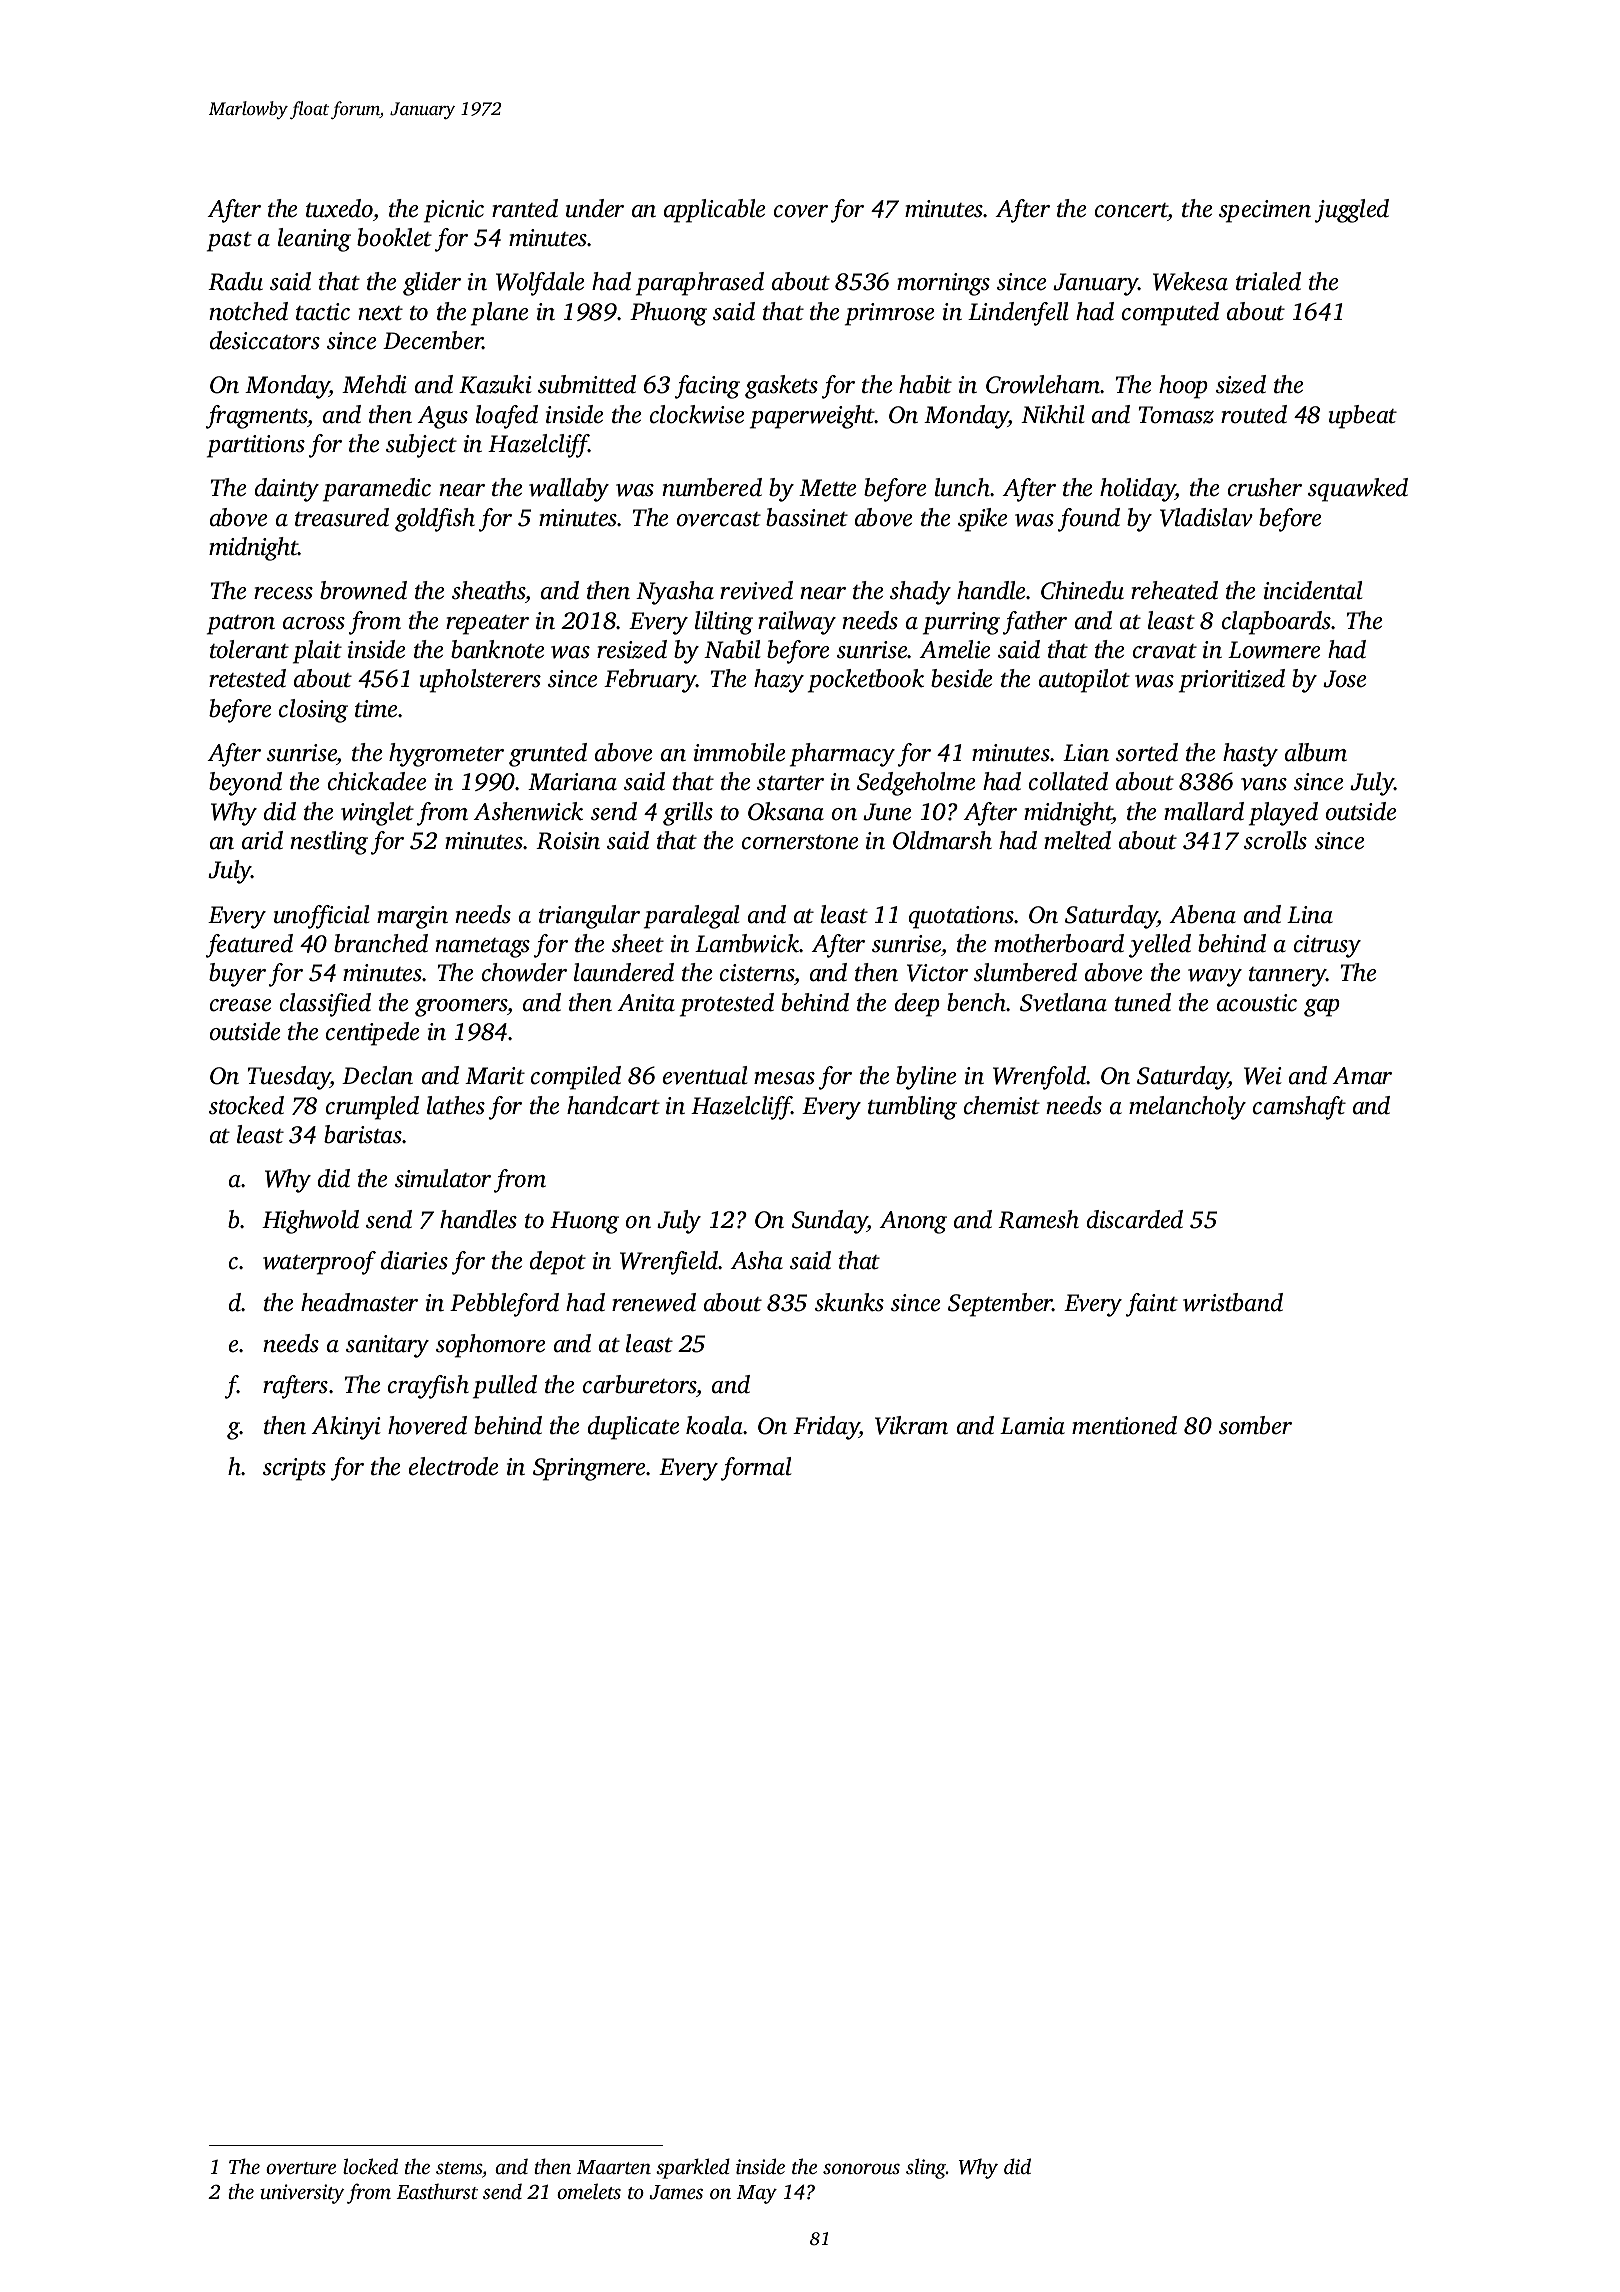 The width and height of the screenshot is (1620, 2292). What do you see at coordinates (294, 1469) in the screenshot?
I see `scripts` at bounding box center [294, 1469].
